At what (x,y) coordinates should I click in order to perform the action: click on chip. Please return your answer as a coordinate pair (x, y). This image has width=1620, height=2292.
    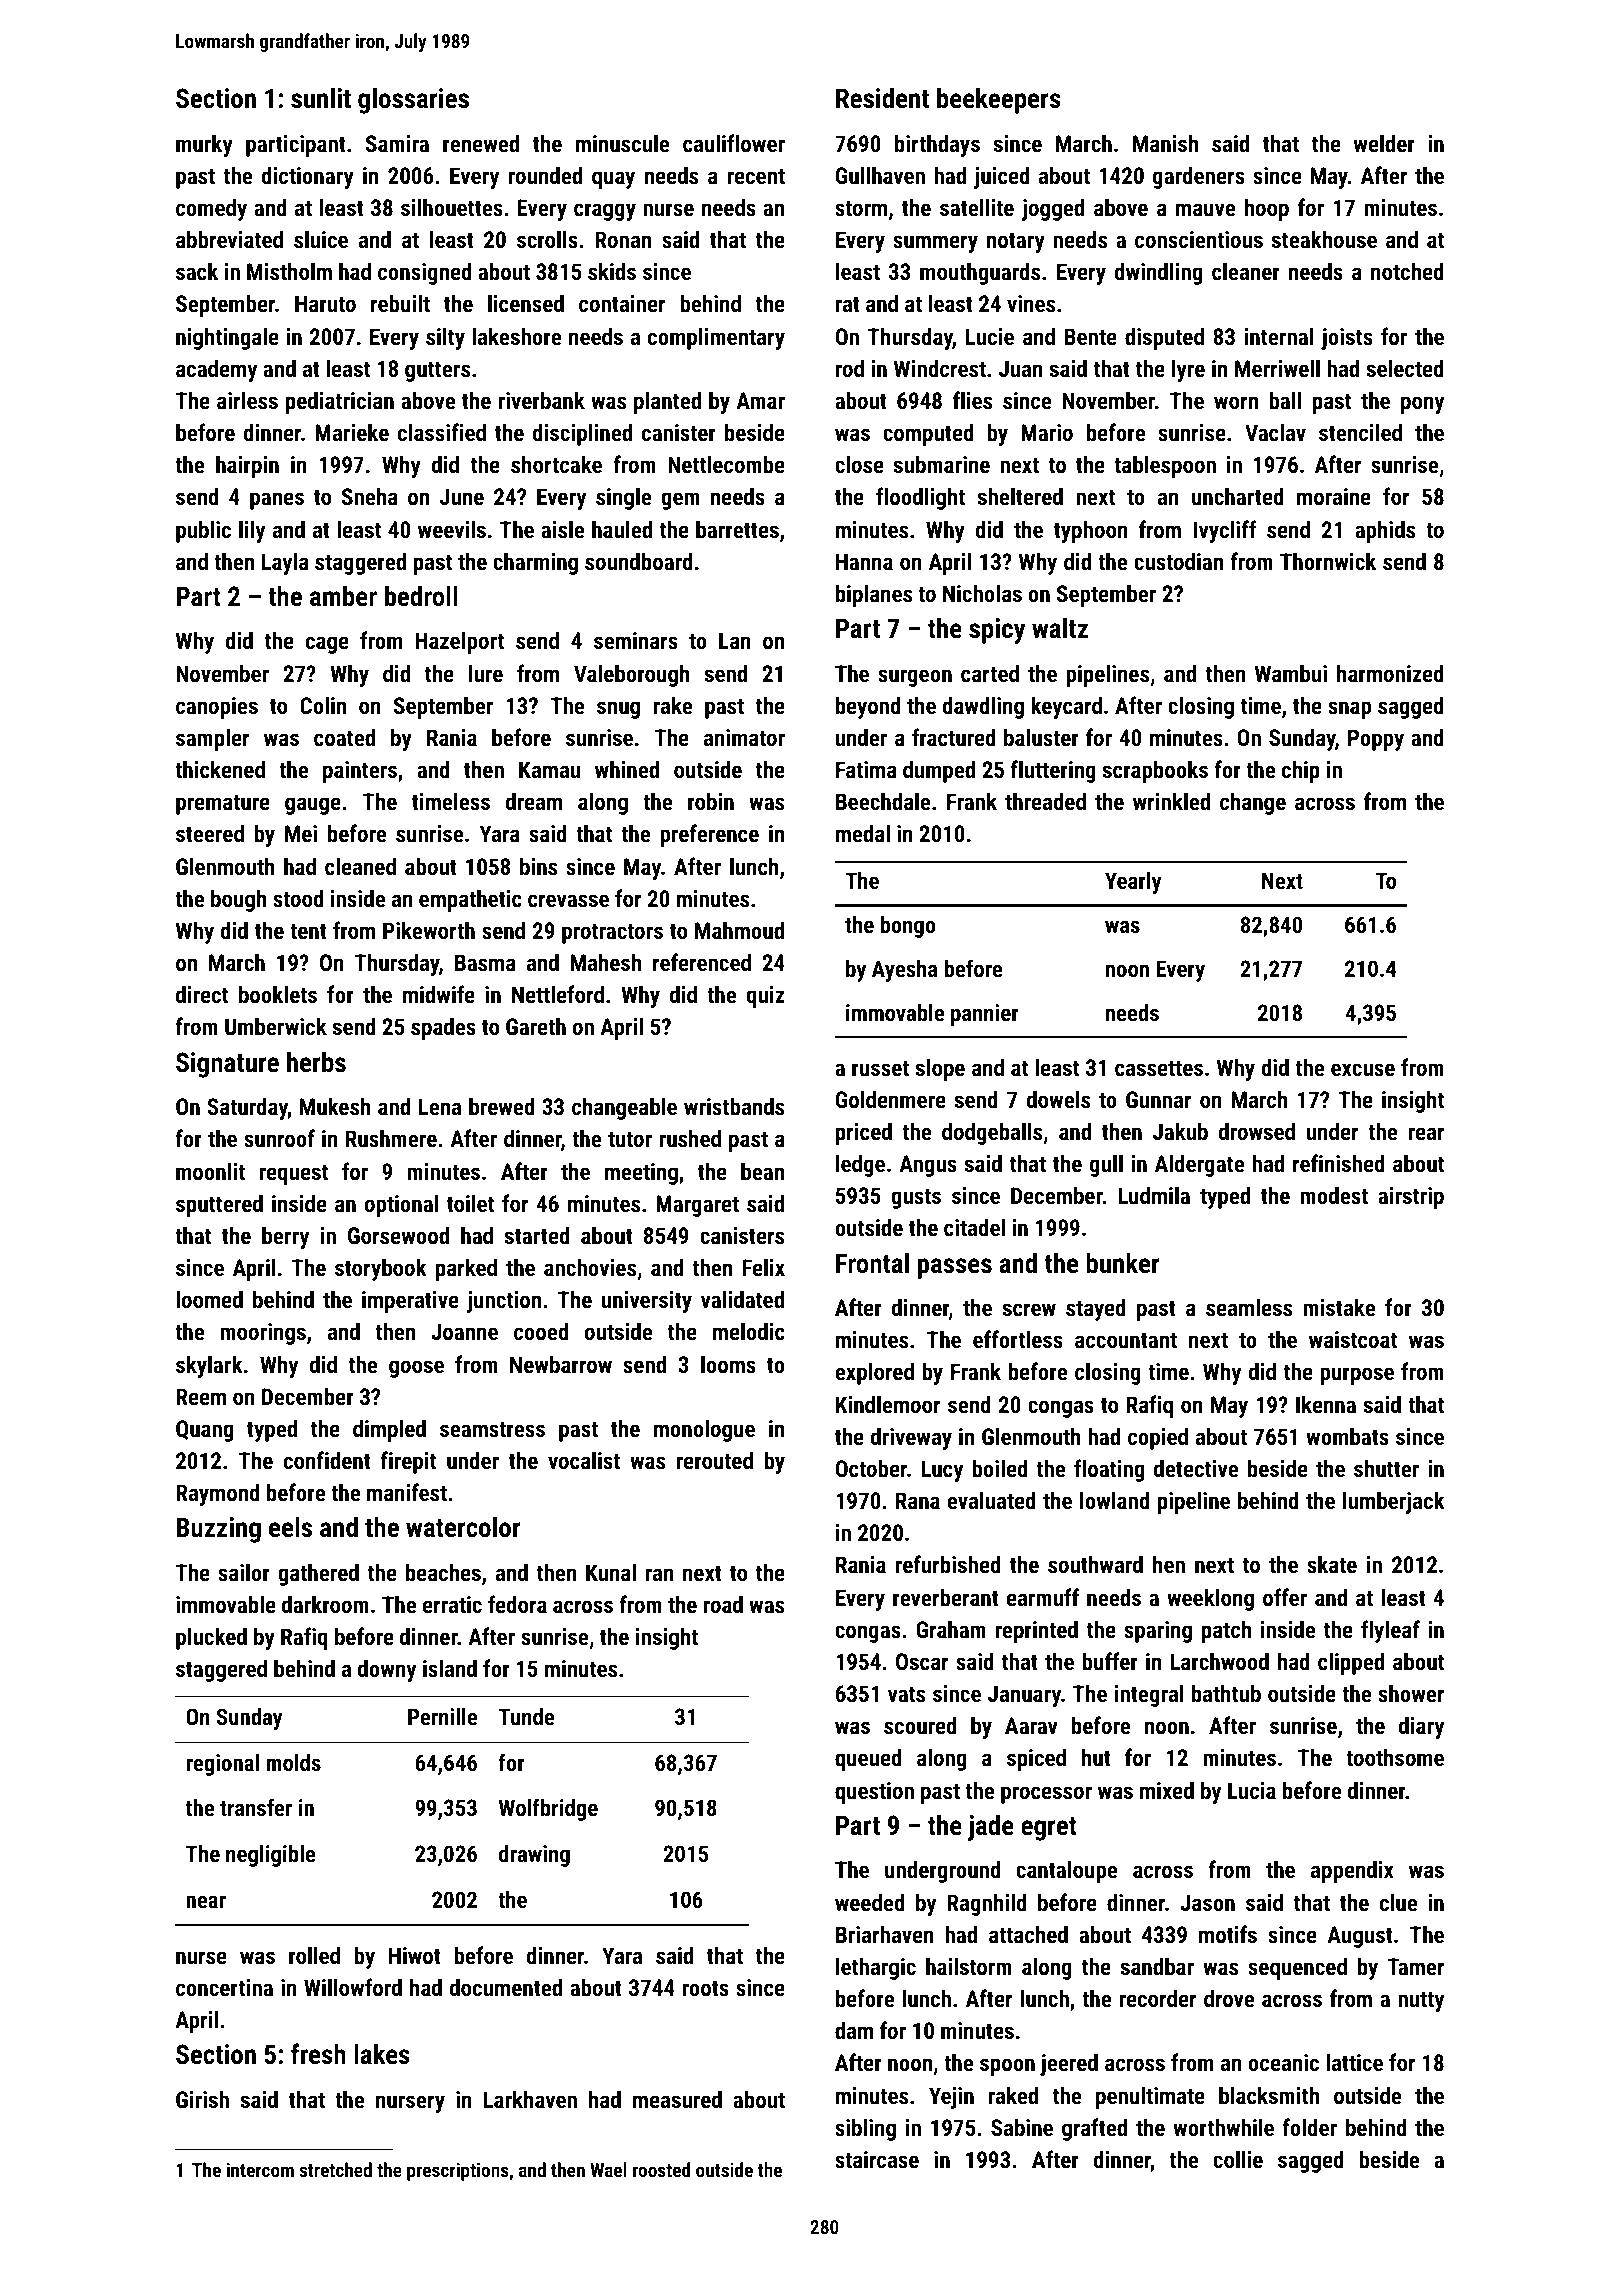
    Looking at the image, I should click on (1301, 771).
